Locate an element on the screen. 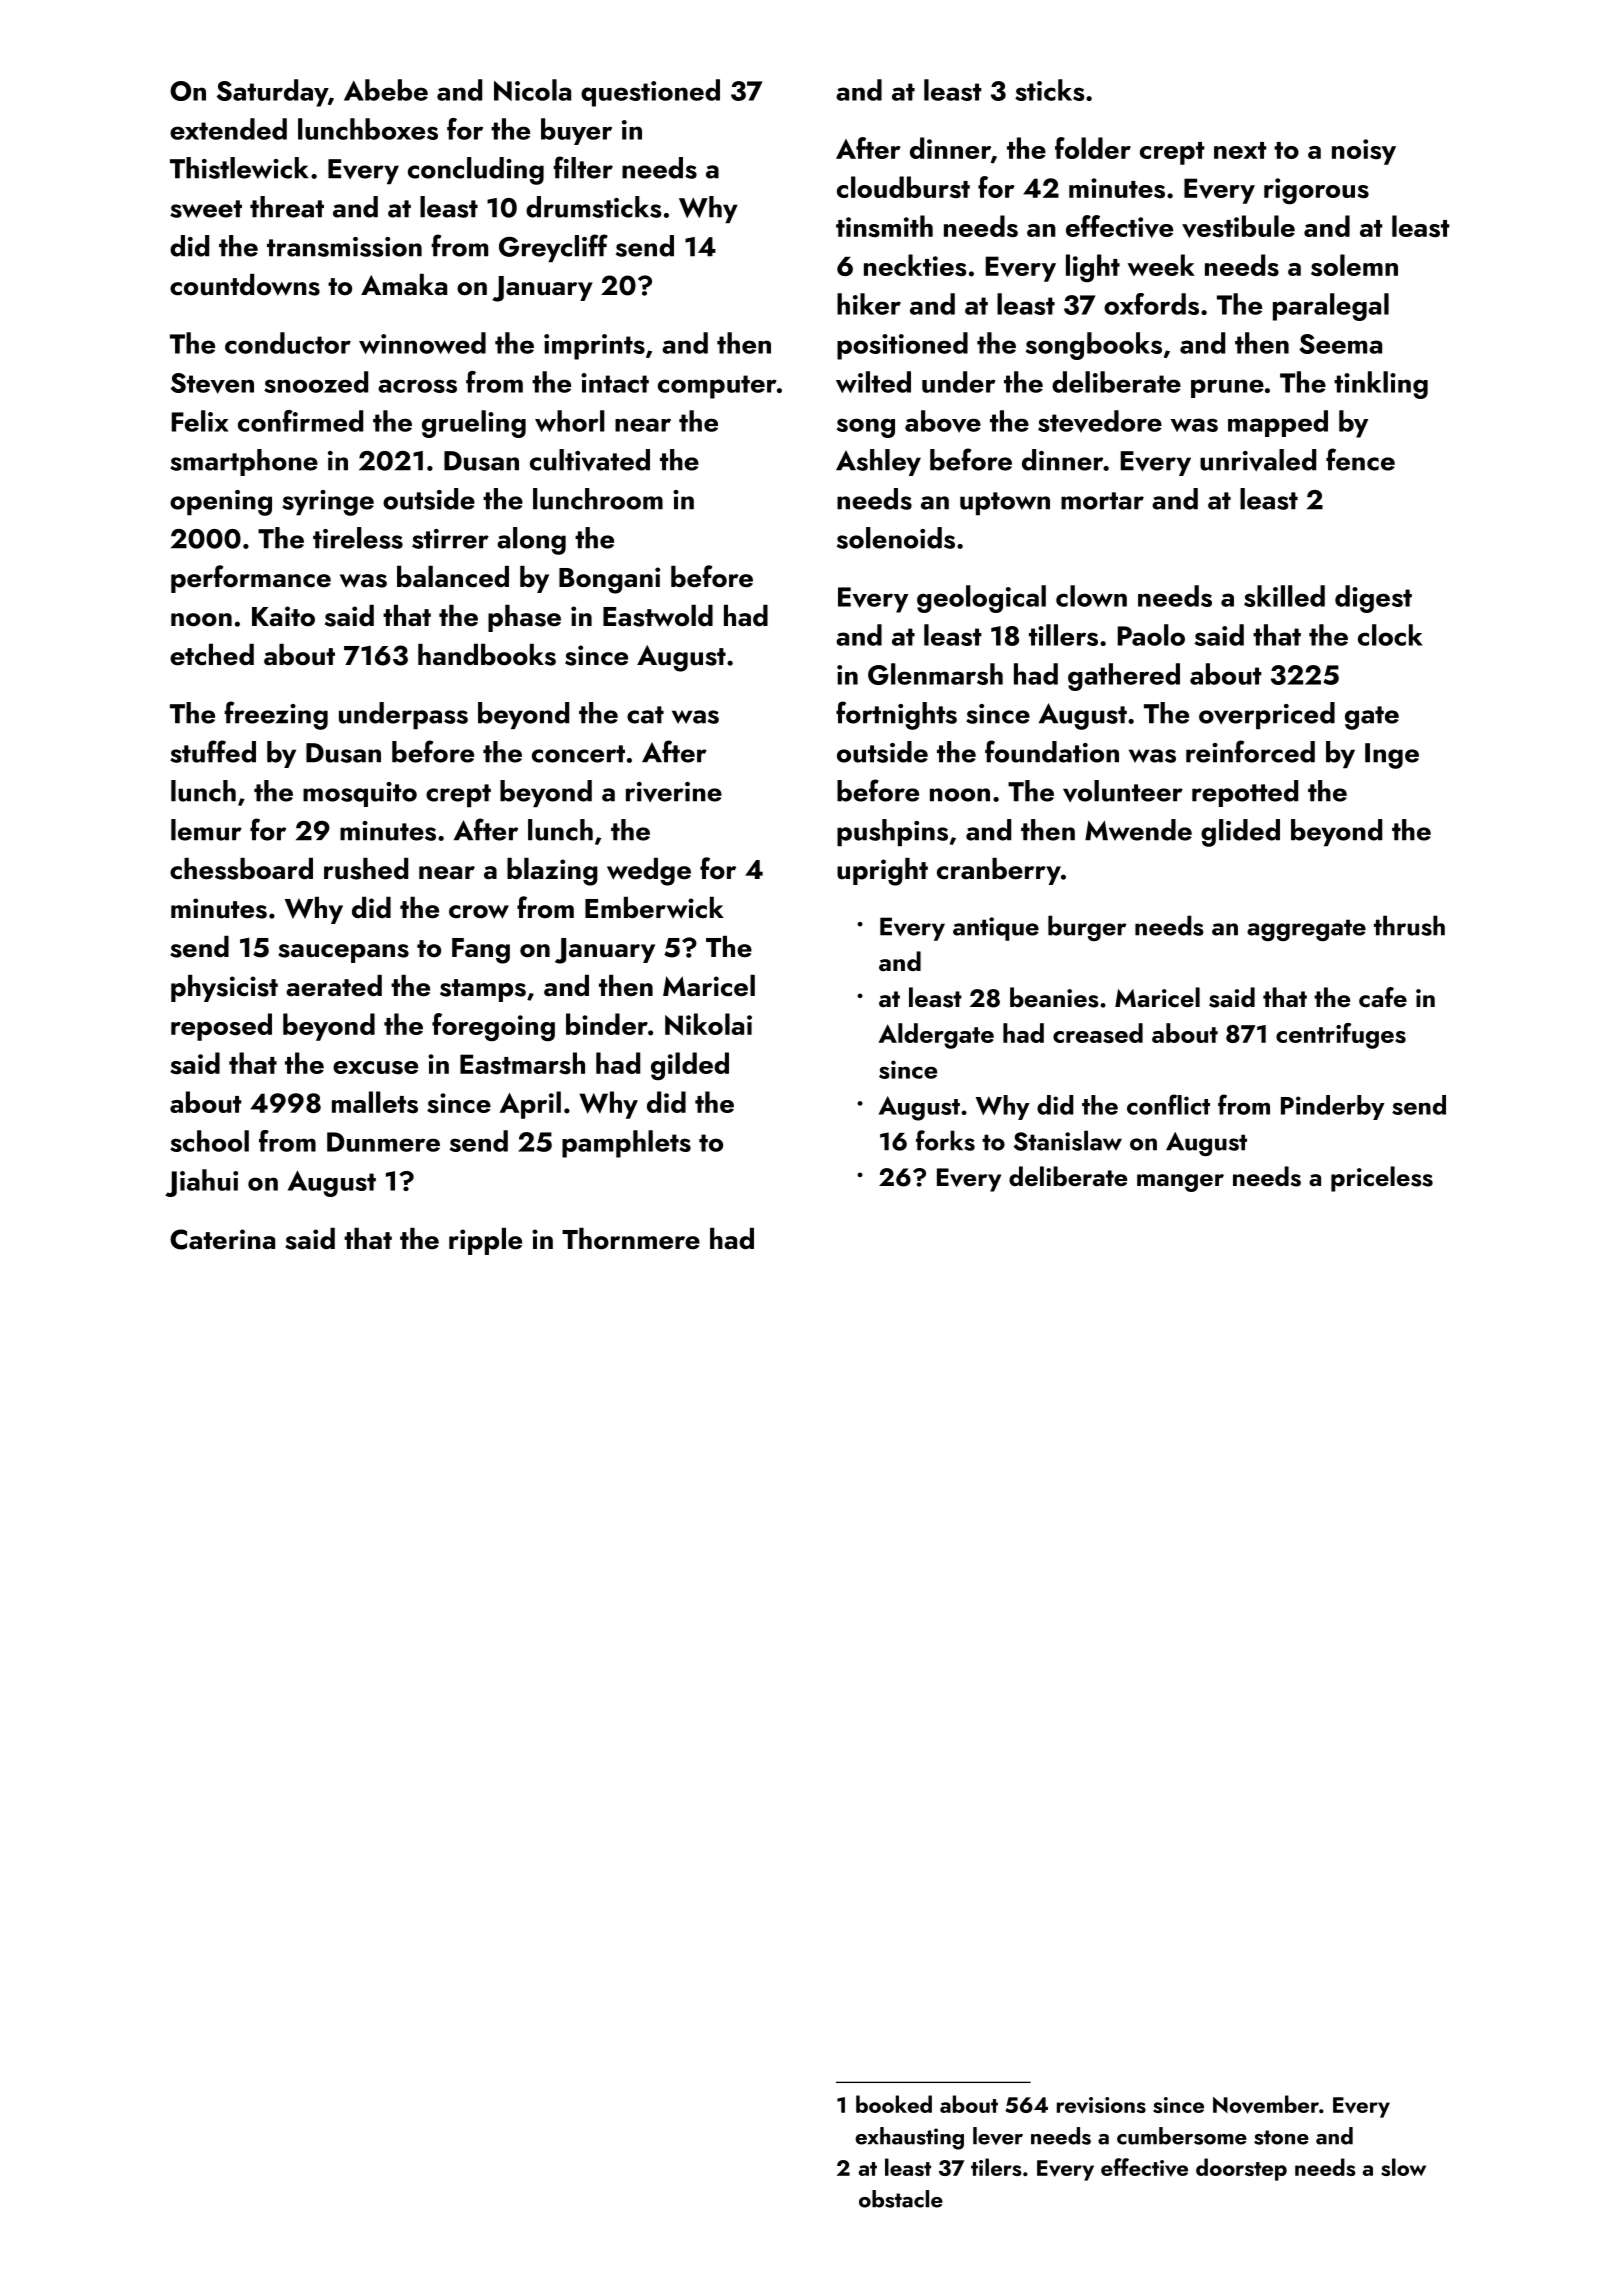 The image size is (1620, 2292). cloudburst is located at coordinates (903, 187).
